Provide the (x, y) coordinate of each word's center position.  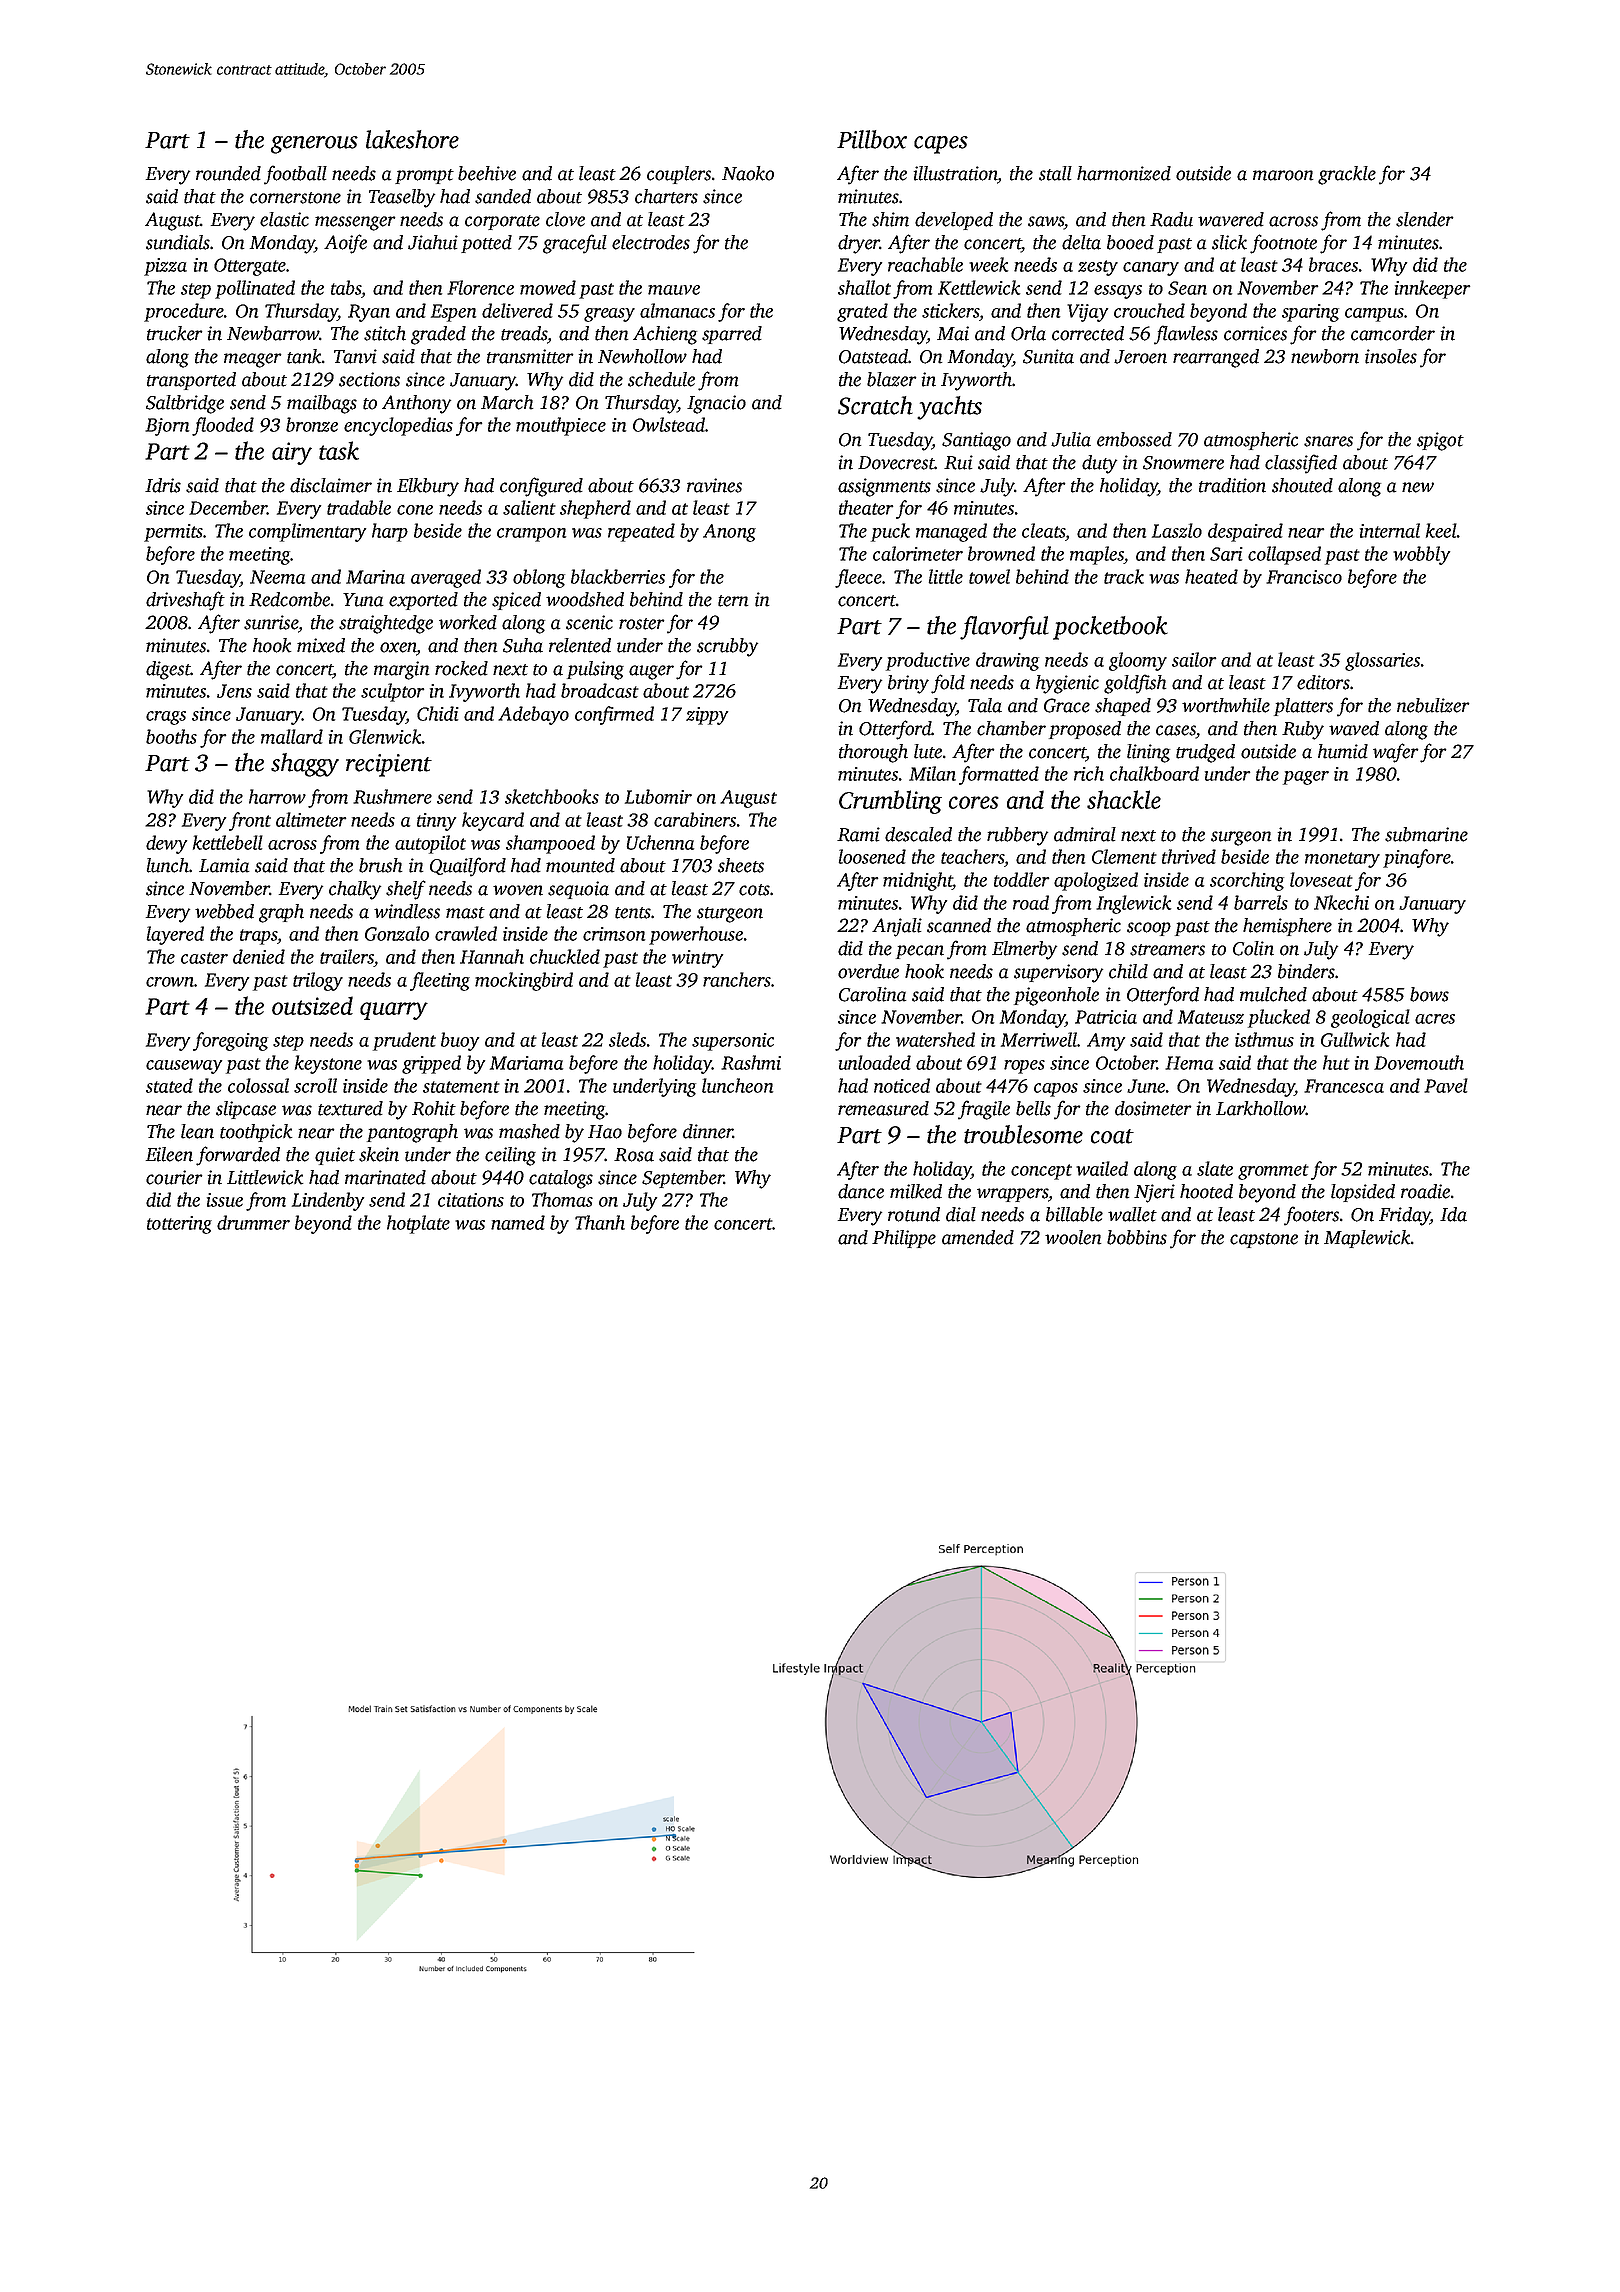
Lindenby (328, 1201)
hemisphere (1287, 927)
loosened (872, 856)
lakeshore (412, 139)
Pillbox (872, 139)
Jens (234, 691)
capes (941, 145)
